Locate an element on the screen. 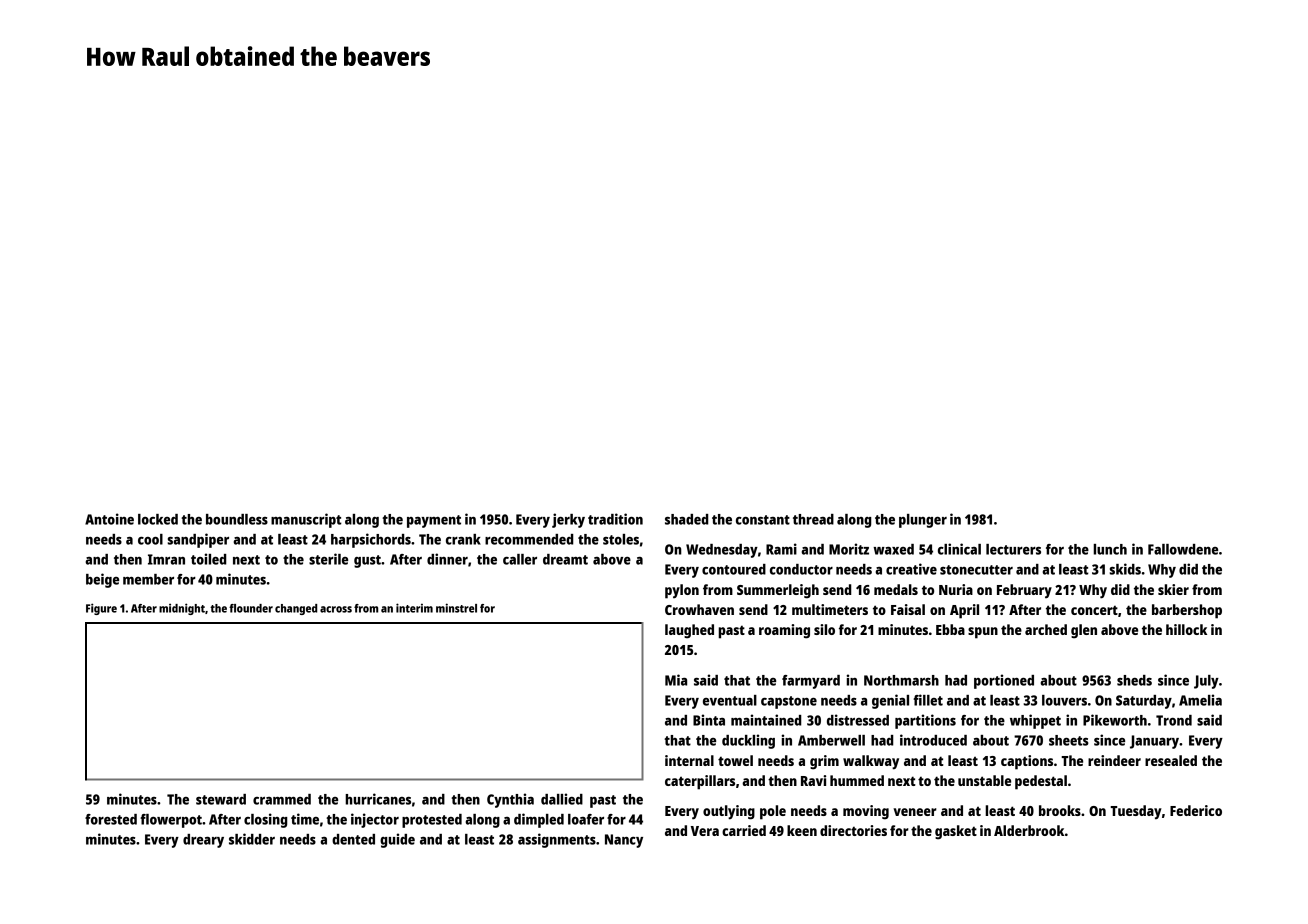 This screenshot has height=924, width=1308. dallied is located at coordinates (562, 799).
